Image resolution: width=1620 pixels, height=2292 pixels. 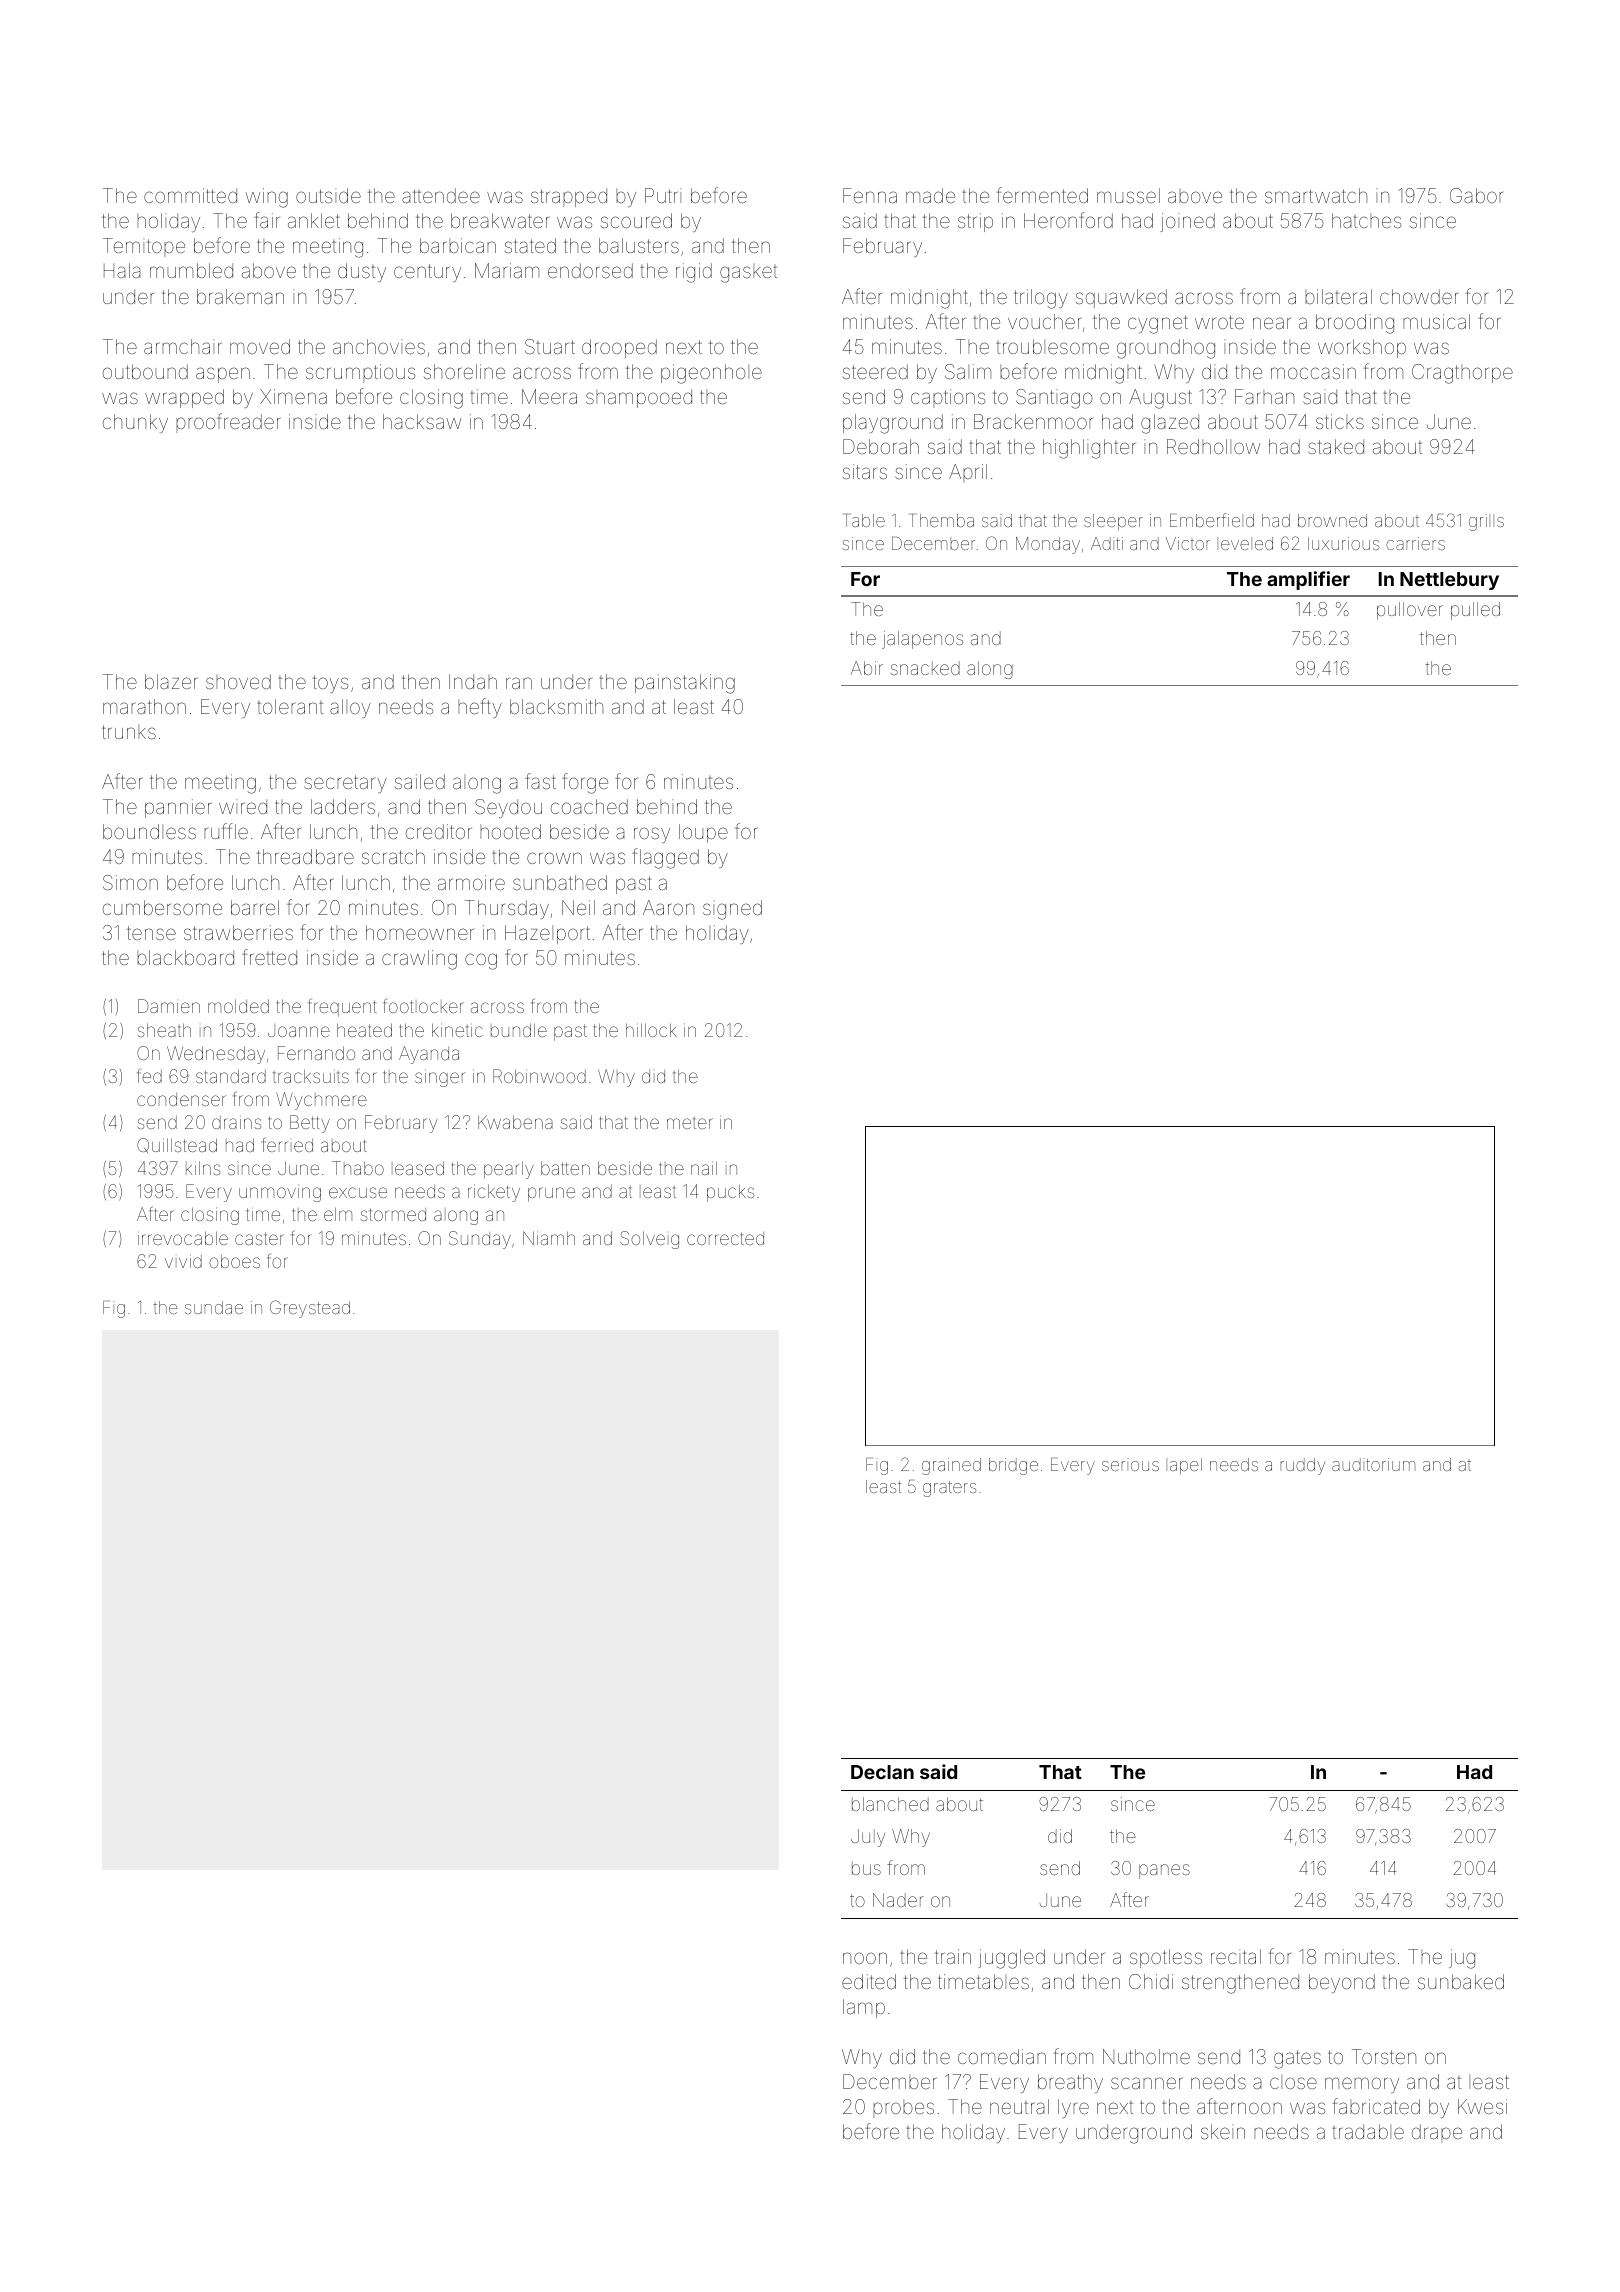 What do you see at coordinates (951, 1466) in the page?
I see `grained` at bounding box center [951, 1466].
